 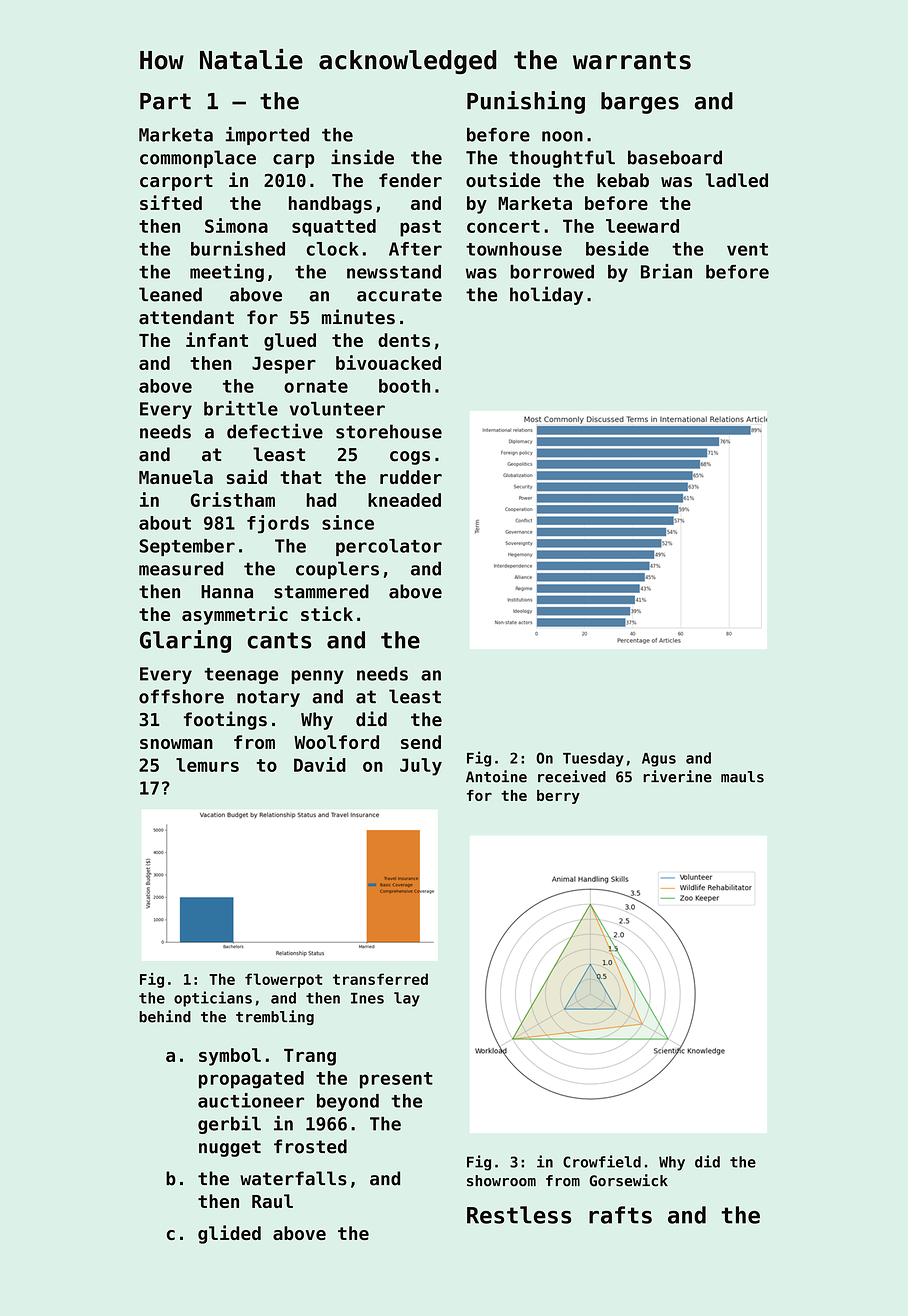 I want to click on sifted, so click(x=171, y=202).
